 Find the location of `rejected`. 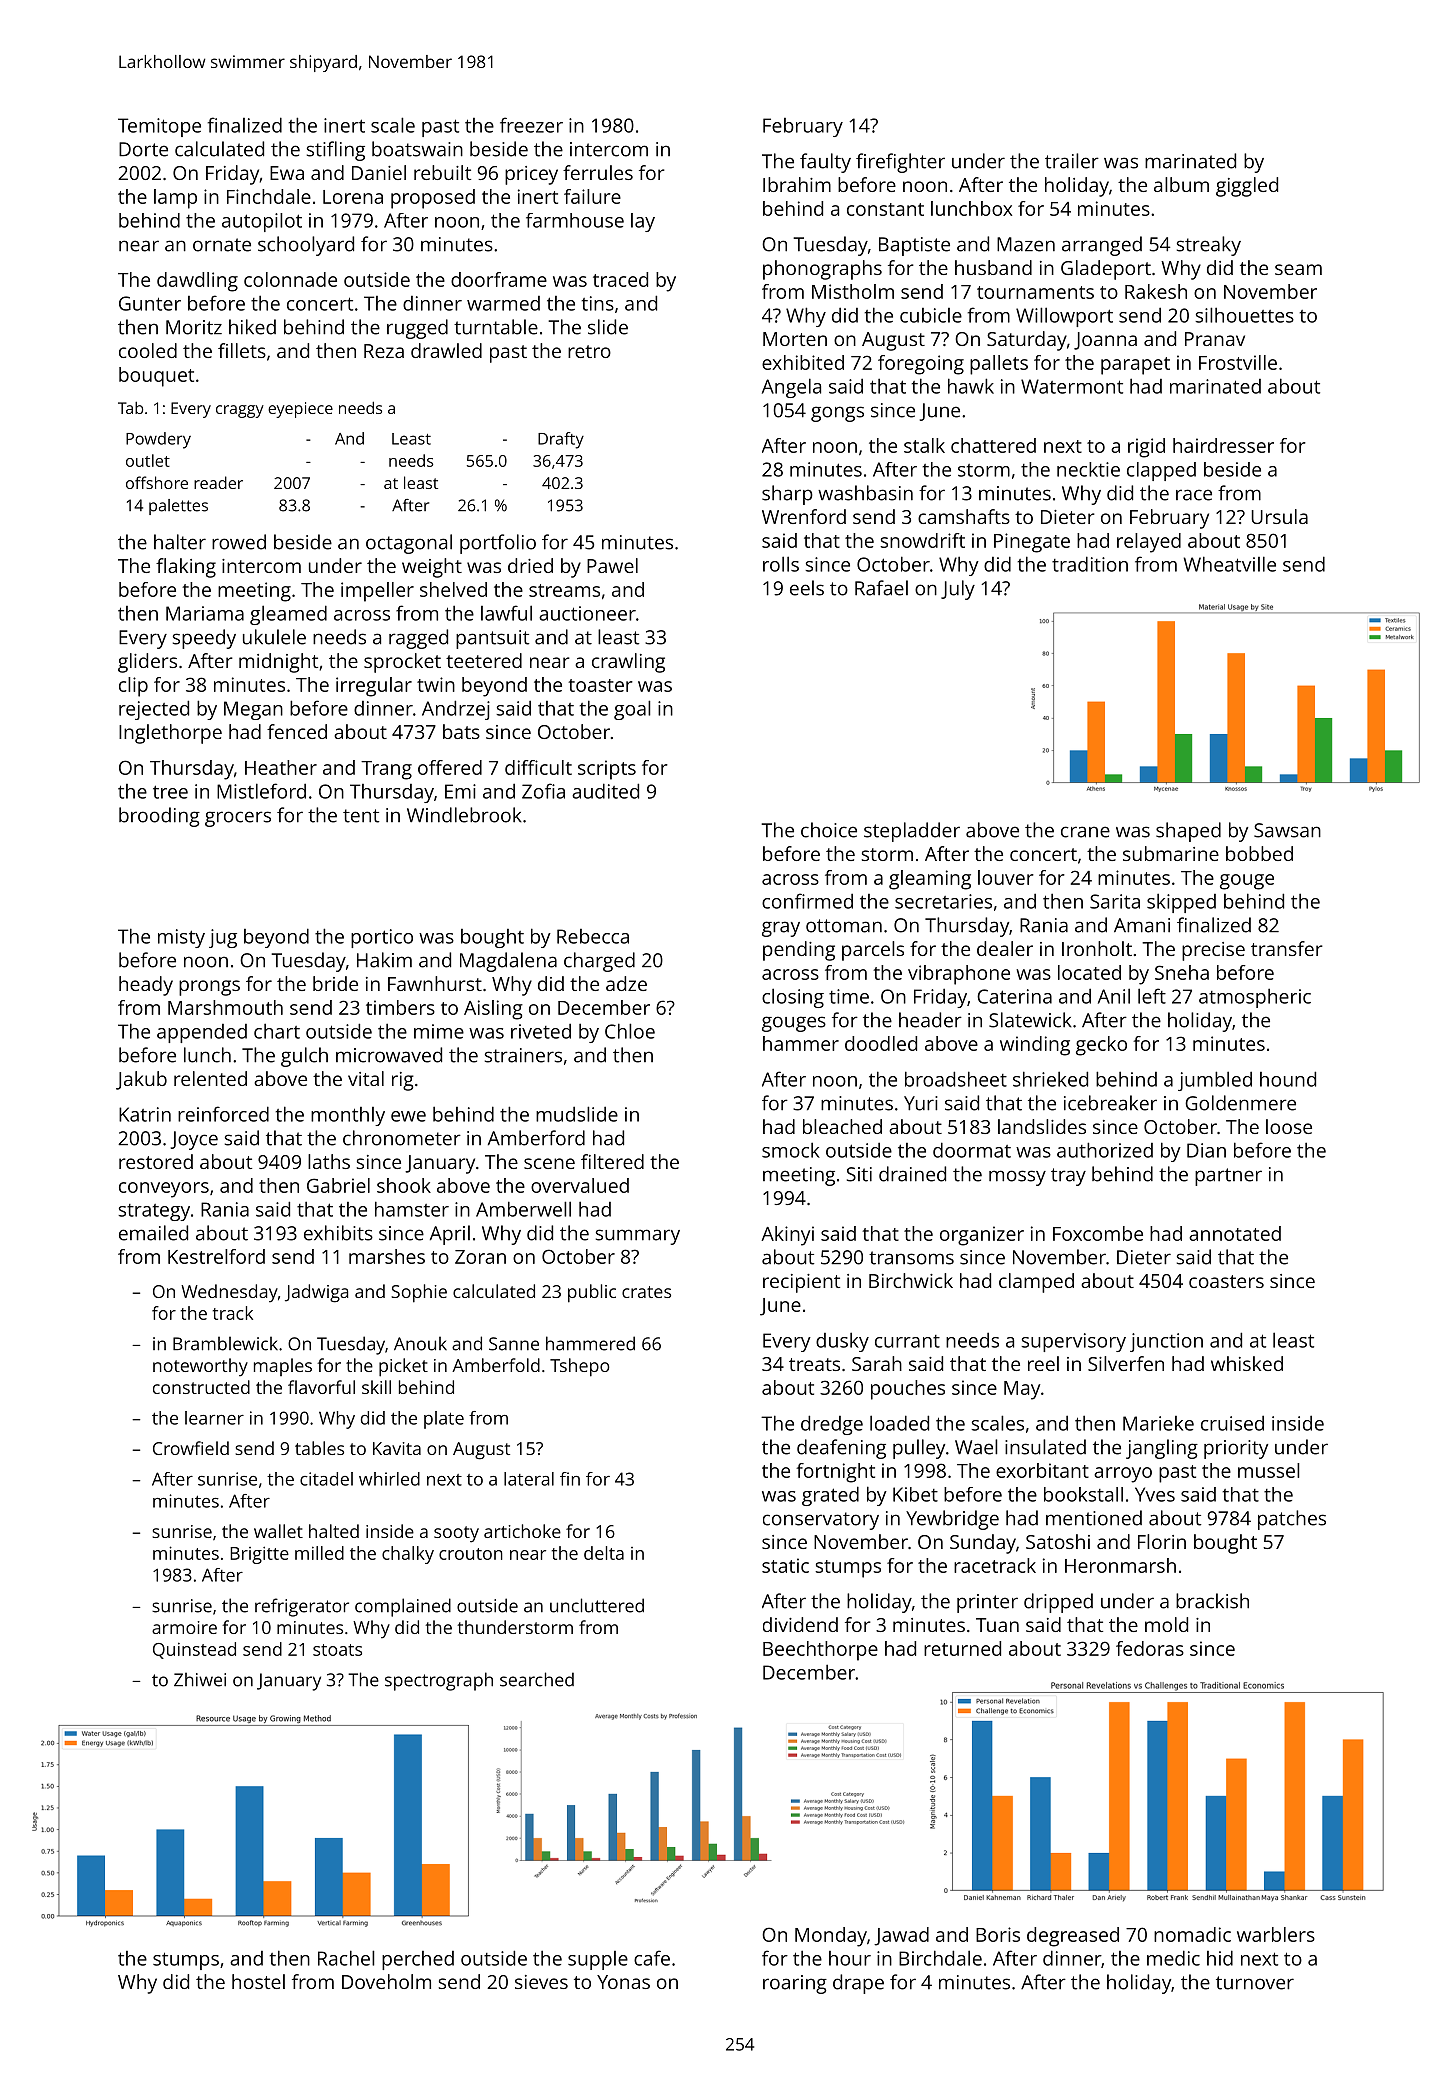

rejected is located at coordinates (154, 710).
